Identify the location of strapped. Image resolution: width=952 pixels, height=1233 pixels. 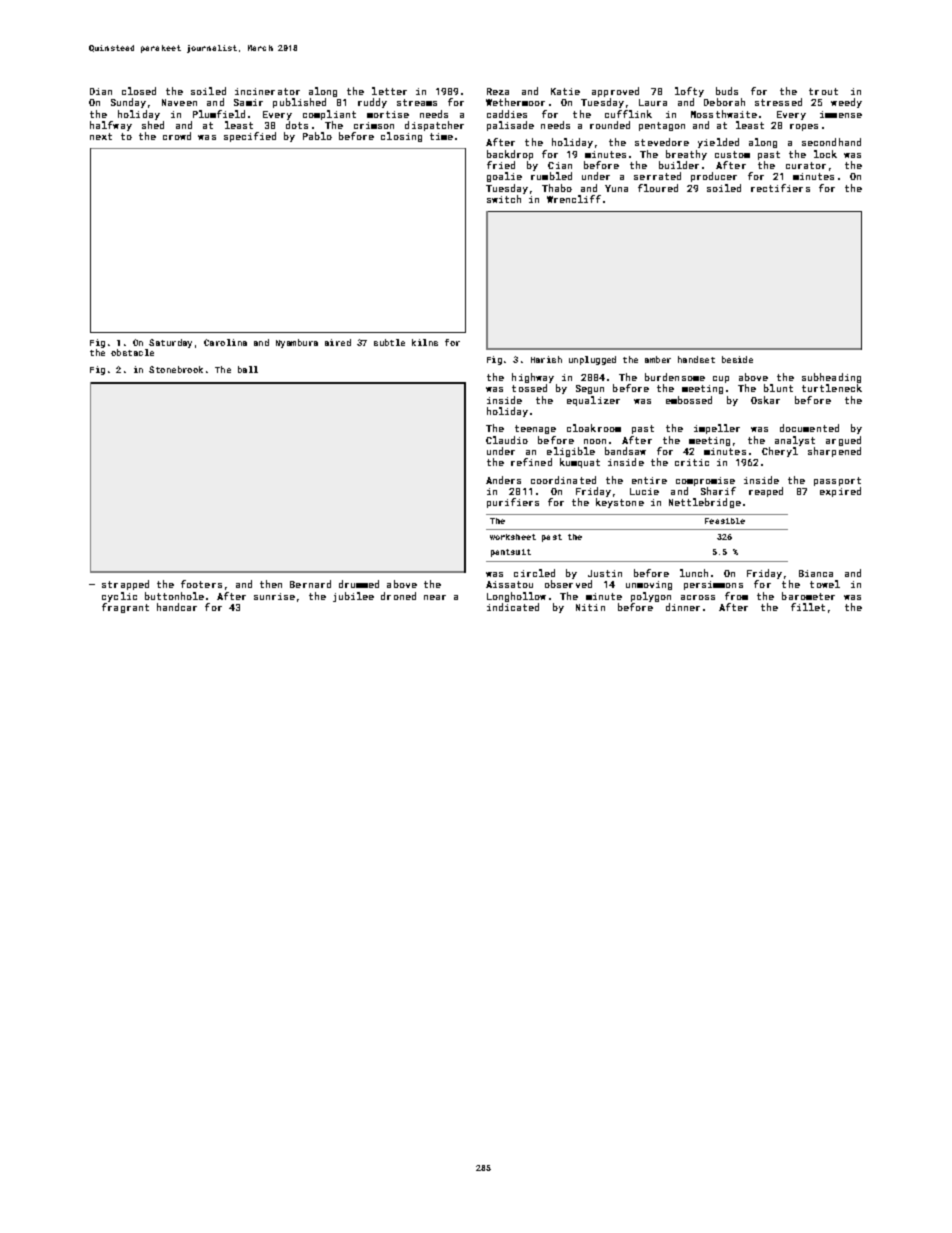
(125, 585).
